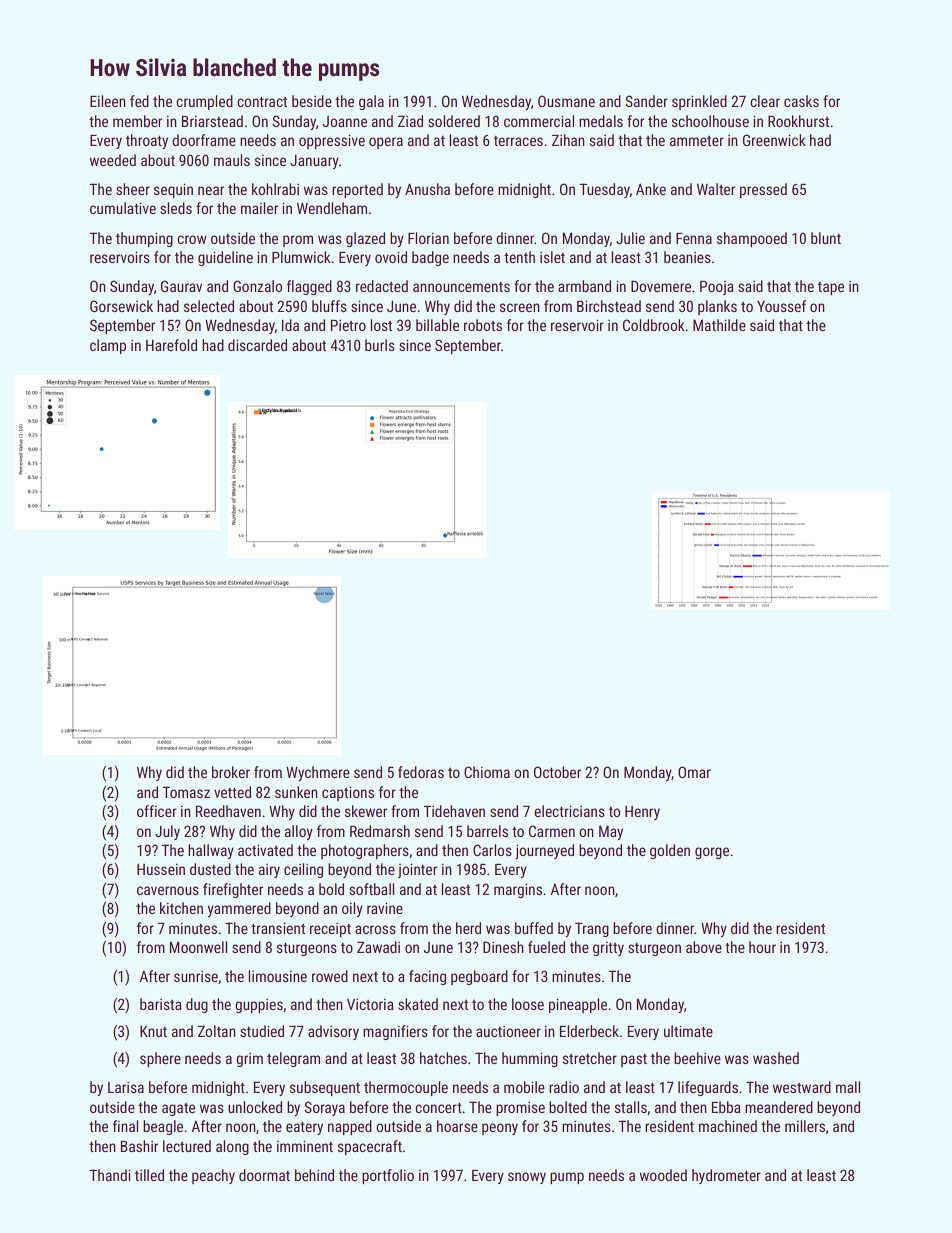 The height and width of the image is (1233, 952). What do you see at coordinates (186, 792) in the image?
I see `Tomasz` at bounding box center [186, 792].
